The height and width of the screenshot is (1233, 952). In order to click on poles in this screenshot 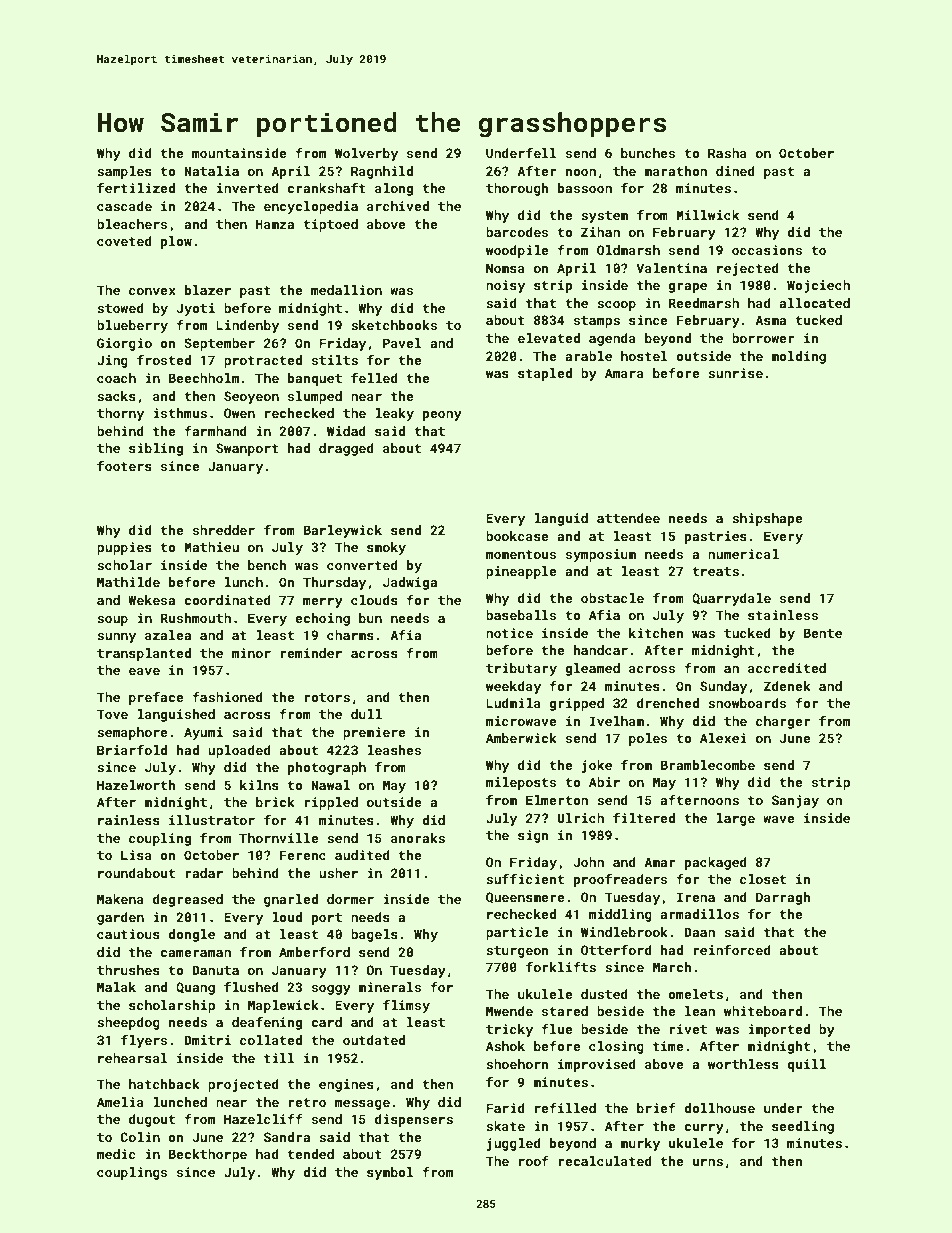, I will do `click(648, 739)`.
